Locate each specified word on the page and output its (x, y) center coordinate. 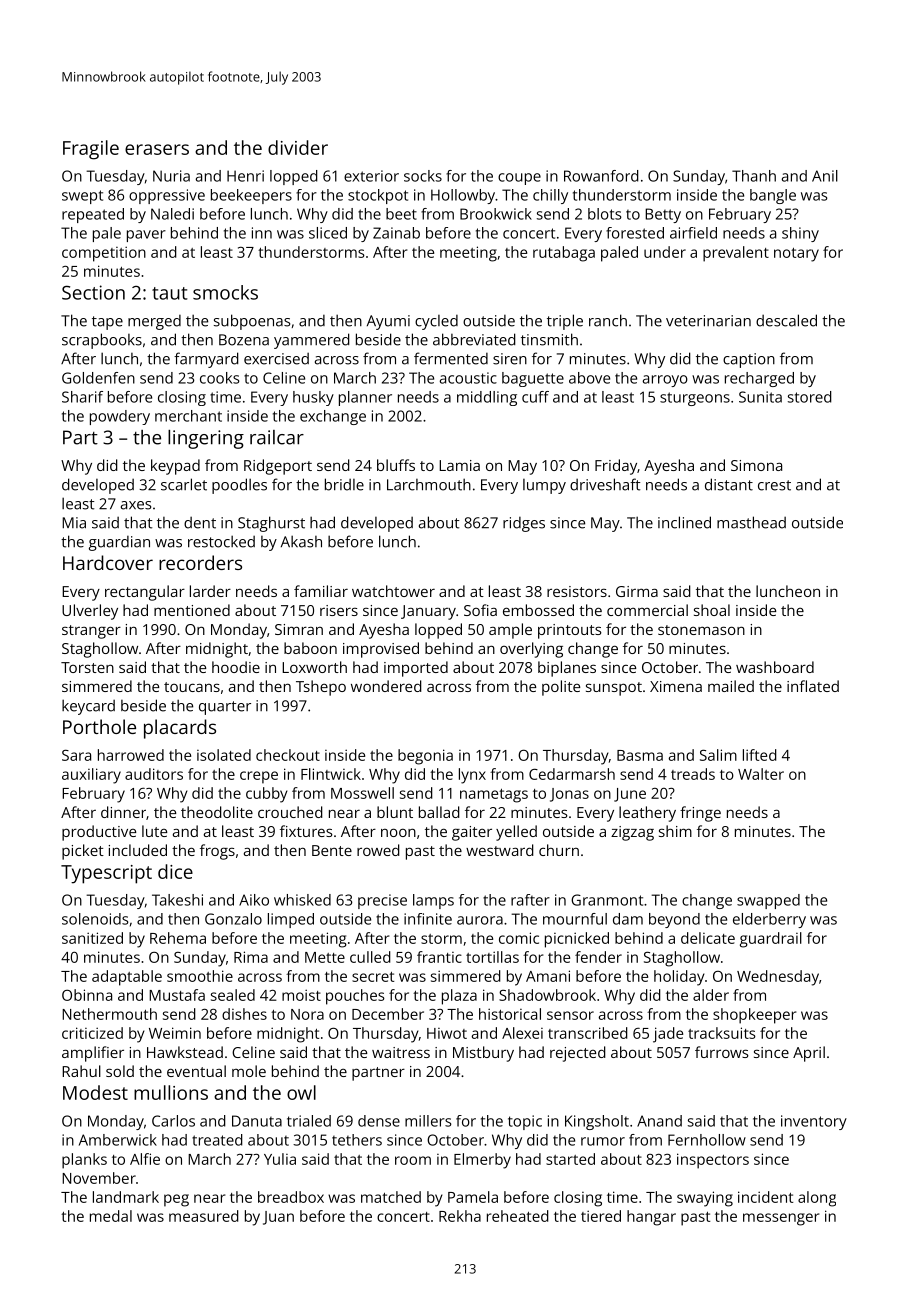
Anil (825, 176)
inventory (814, 1122)
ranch (608, 320)
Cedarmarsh (572, 774)
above (589, 378)
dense (379, 1121)
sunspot (614, 689)
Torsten (87, 667)
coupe (519, 179)
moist (301, 995)
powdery (120, 417)
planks (84, 1161)
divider (298, 147)
